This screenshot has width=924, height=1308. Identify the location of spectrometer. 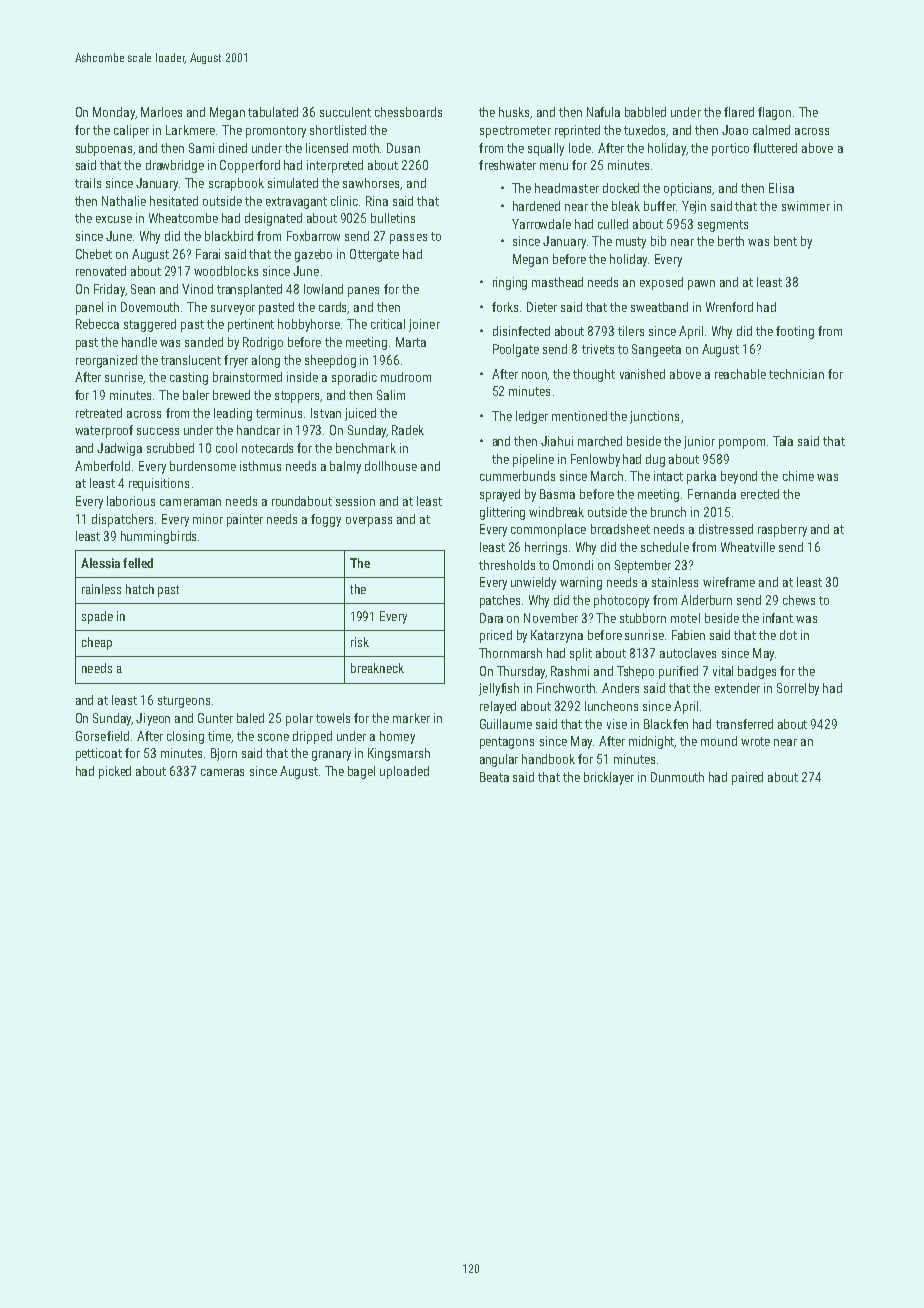
(515, 132).
